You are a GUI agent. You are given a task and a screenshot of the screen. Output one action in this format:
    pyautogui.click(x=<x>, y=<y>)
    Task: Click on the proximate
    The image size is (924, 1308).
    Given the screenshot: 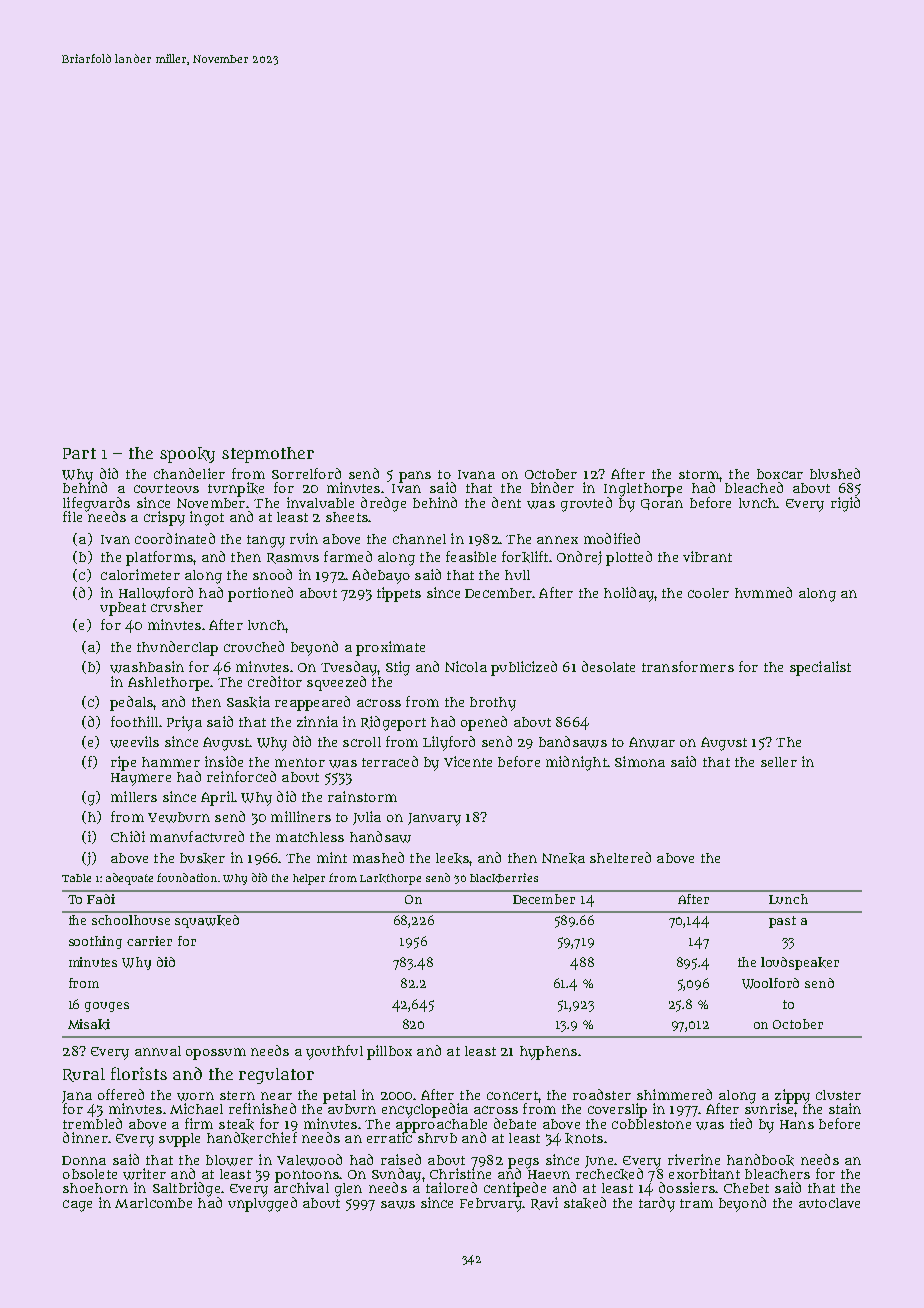 What is the action you would take?
    pyautogui.click(x=390, y=648)
